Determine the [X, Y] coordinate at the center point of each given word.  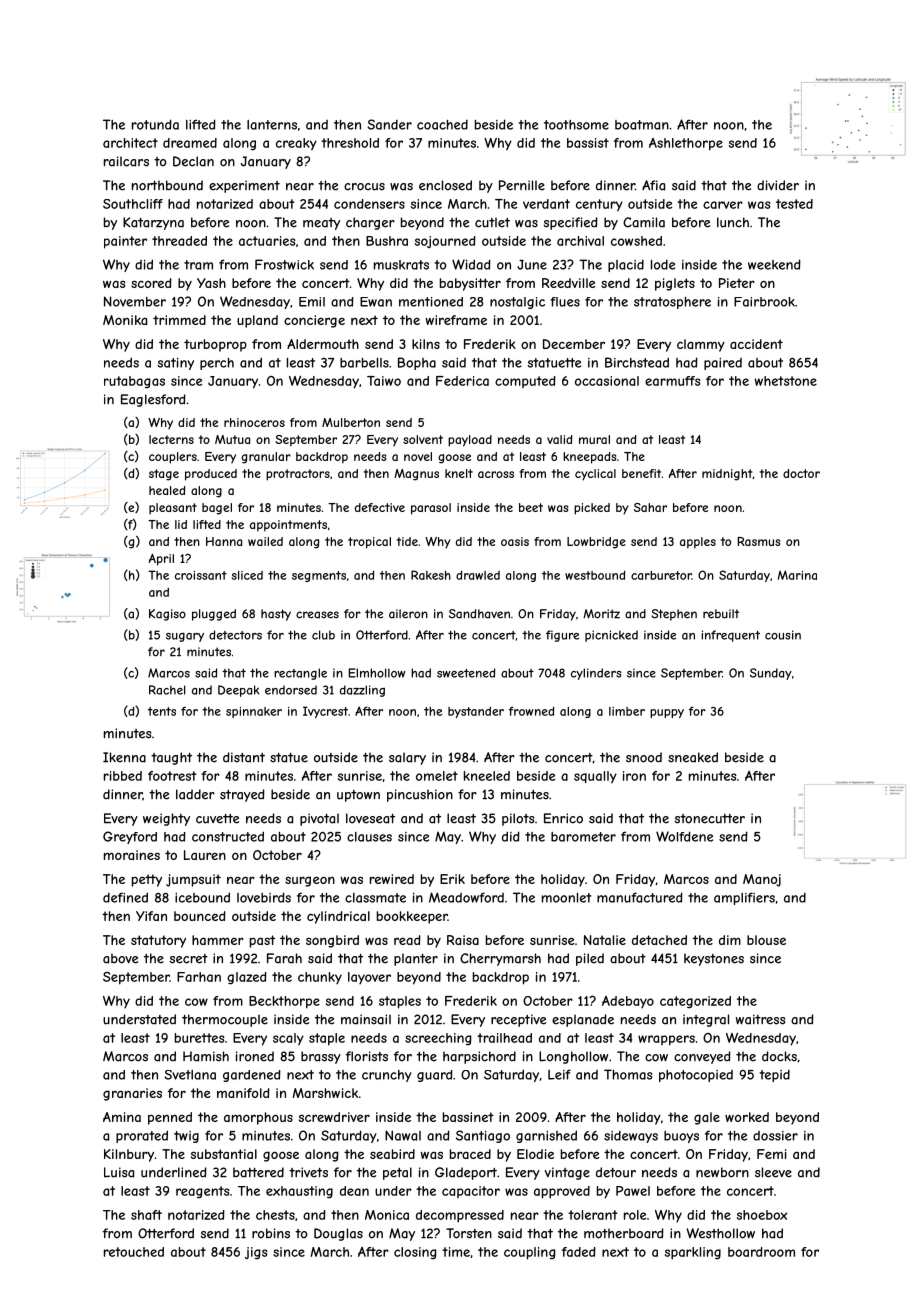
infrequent [730, 636]
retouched [134, 1252]
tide [407, 541]
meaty [321, 224]
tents [162, 711]
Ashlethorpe [686, 144]
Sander [389, 124]
